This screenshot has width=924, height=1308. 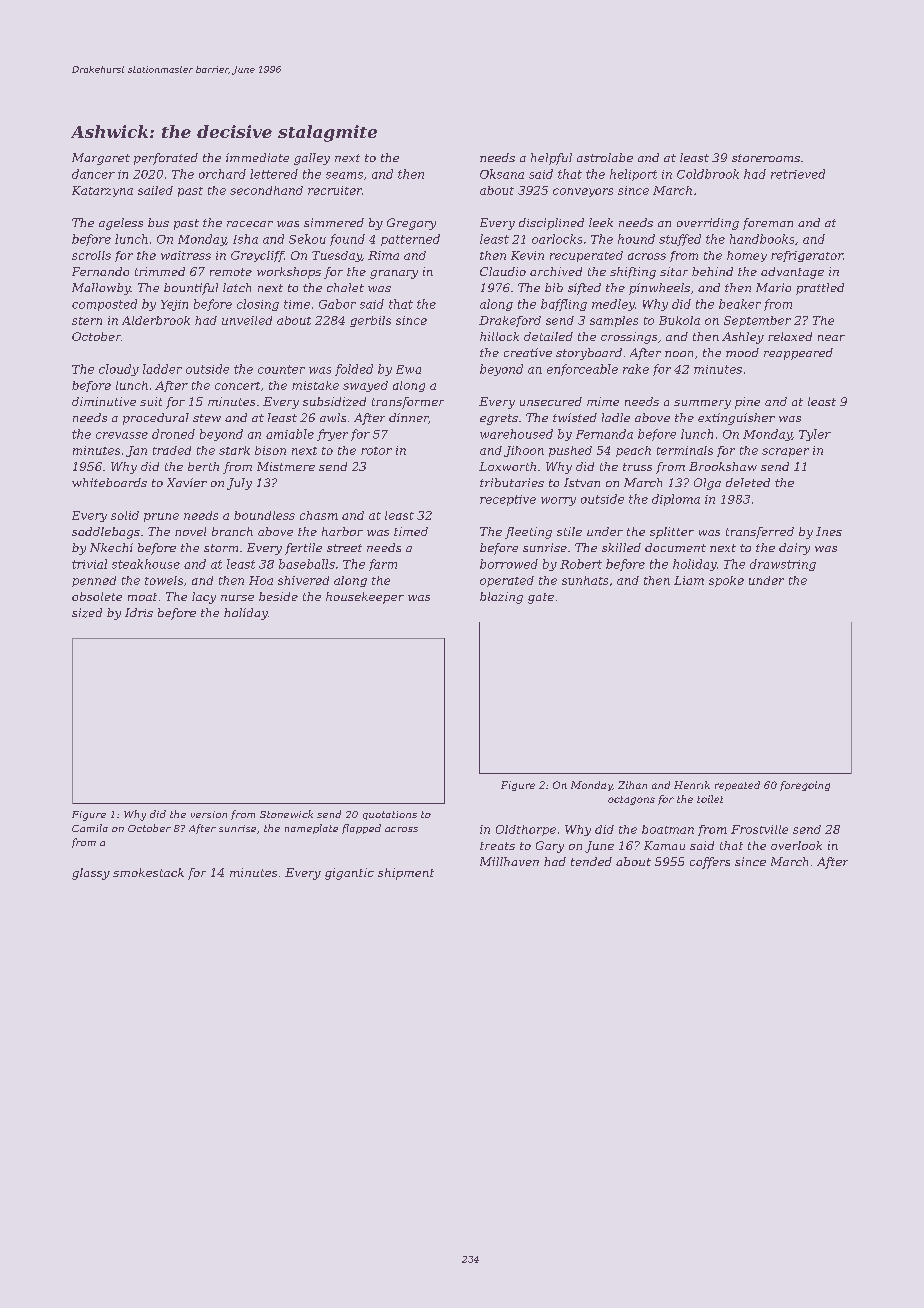 I want to click on egrets, so click(x=499, y=419).
